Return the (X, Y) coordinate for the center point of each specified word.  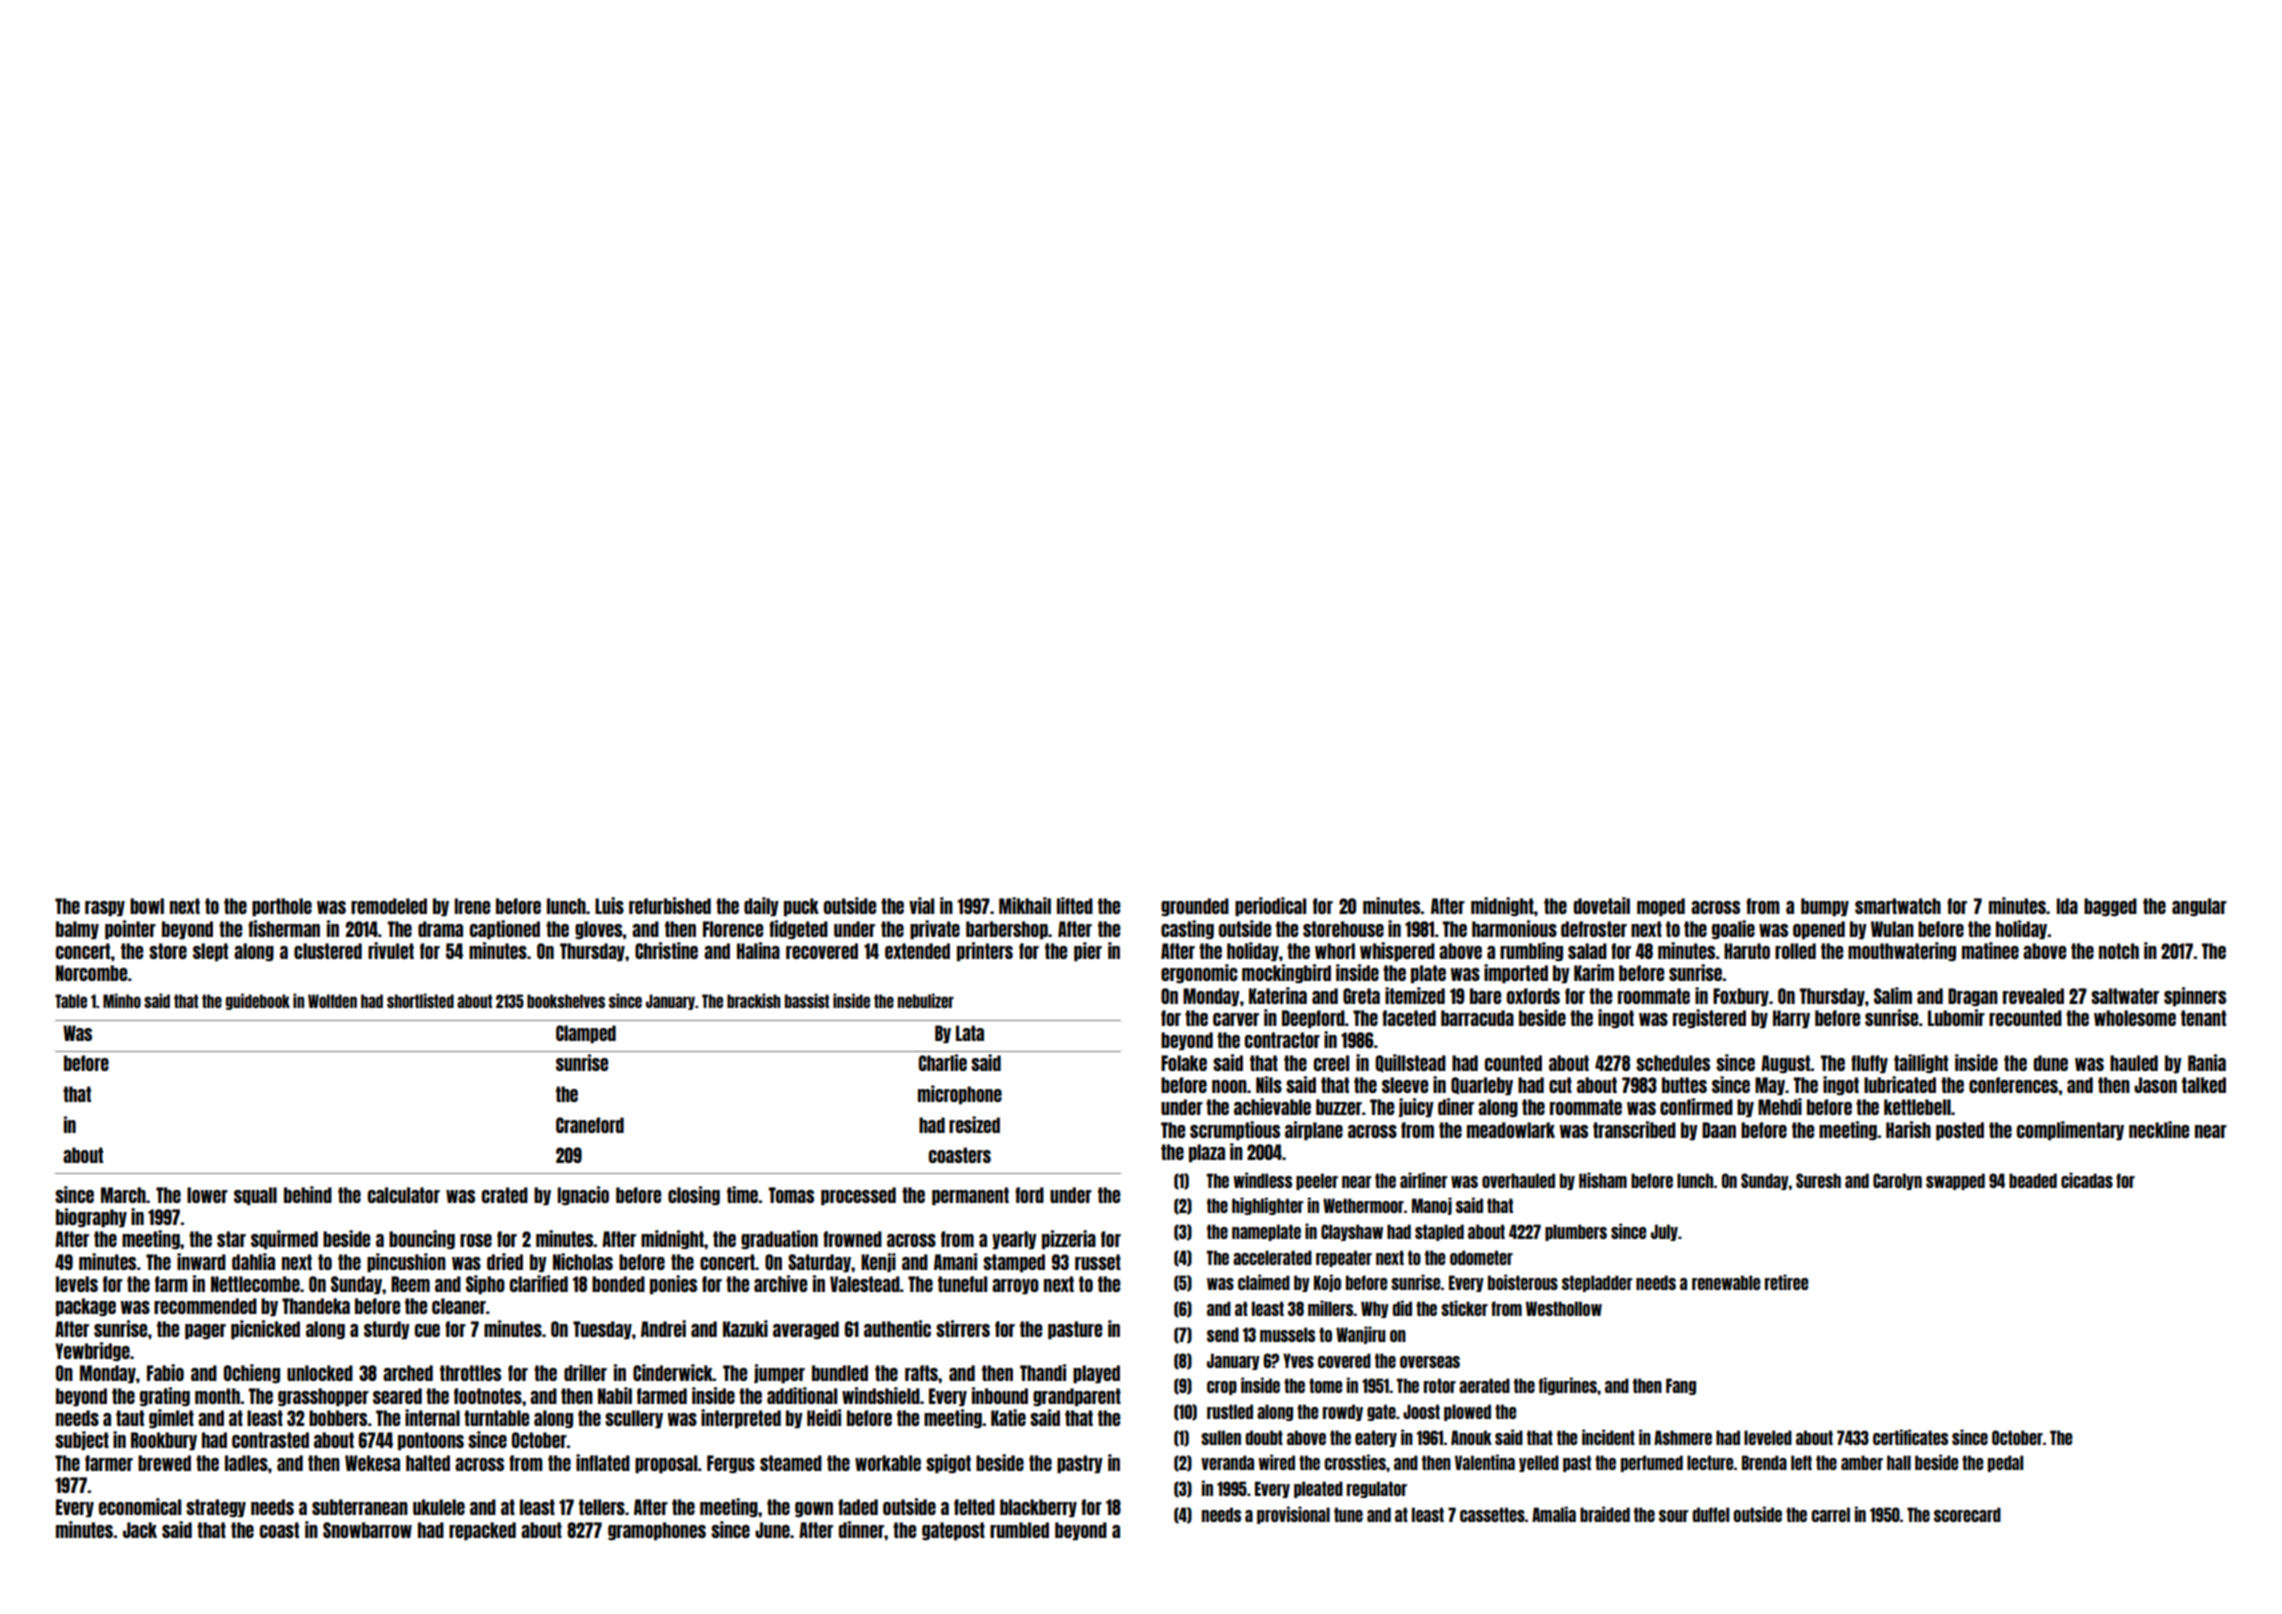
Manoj (1432, 1206)
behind (308, 1194)
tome (1326, 1385)
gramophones (657, 1531)
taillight (1921, 1063)
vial (921, 905)
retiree (1787, 1282)
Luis (609, 905)
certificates (1910, 1437)
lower (207, 1195)
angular (2199, 907)
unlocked (320, 1373)
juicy (1416, 1108)
